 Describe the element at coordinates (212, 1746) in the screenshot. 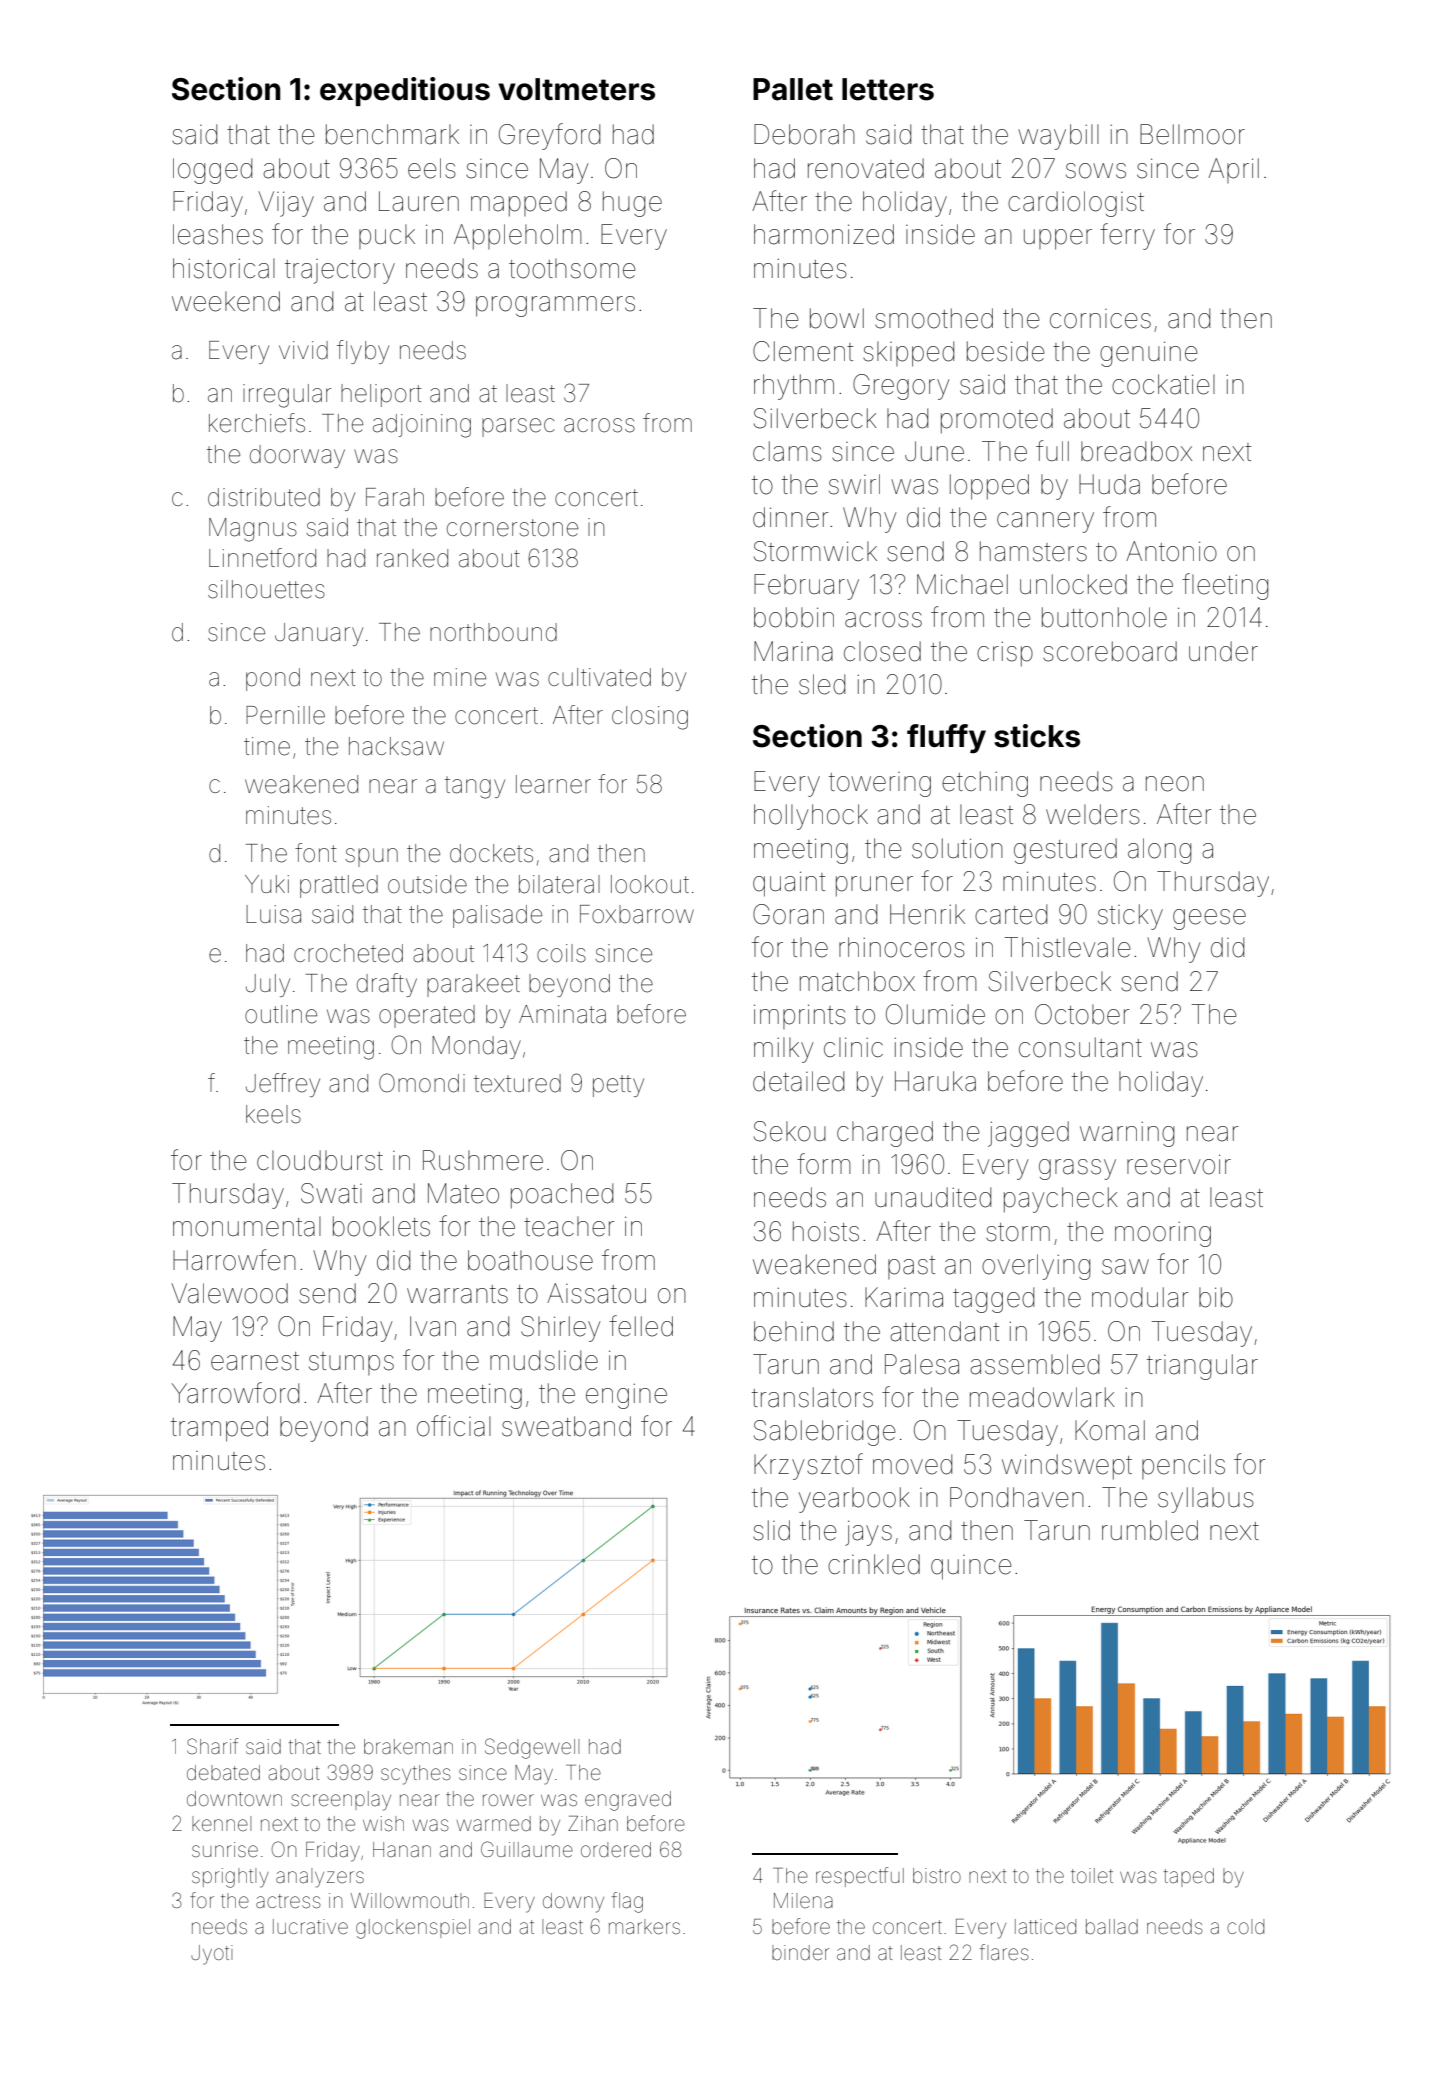

I see `Sharif` at that location.
